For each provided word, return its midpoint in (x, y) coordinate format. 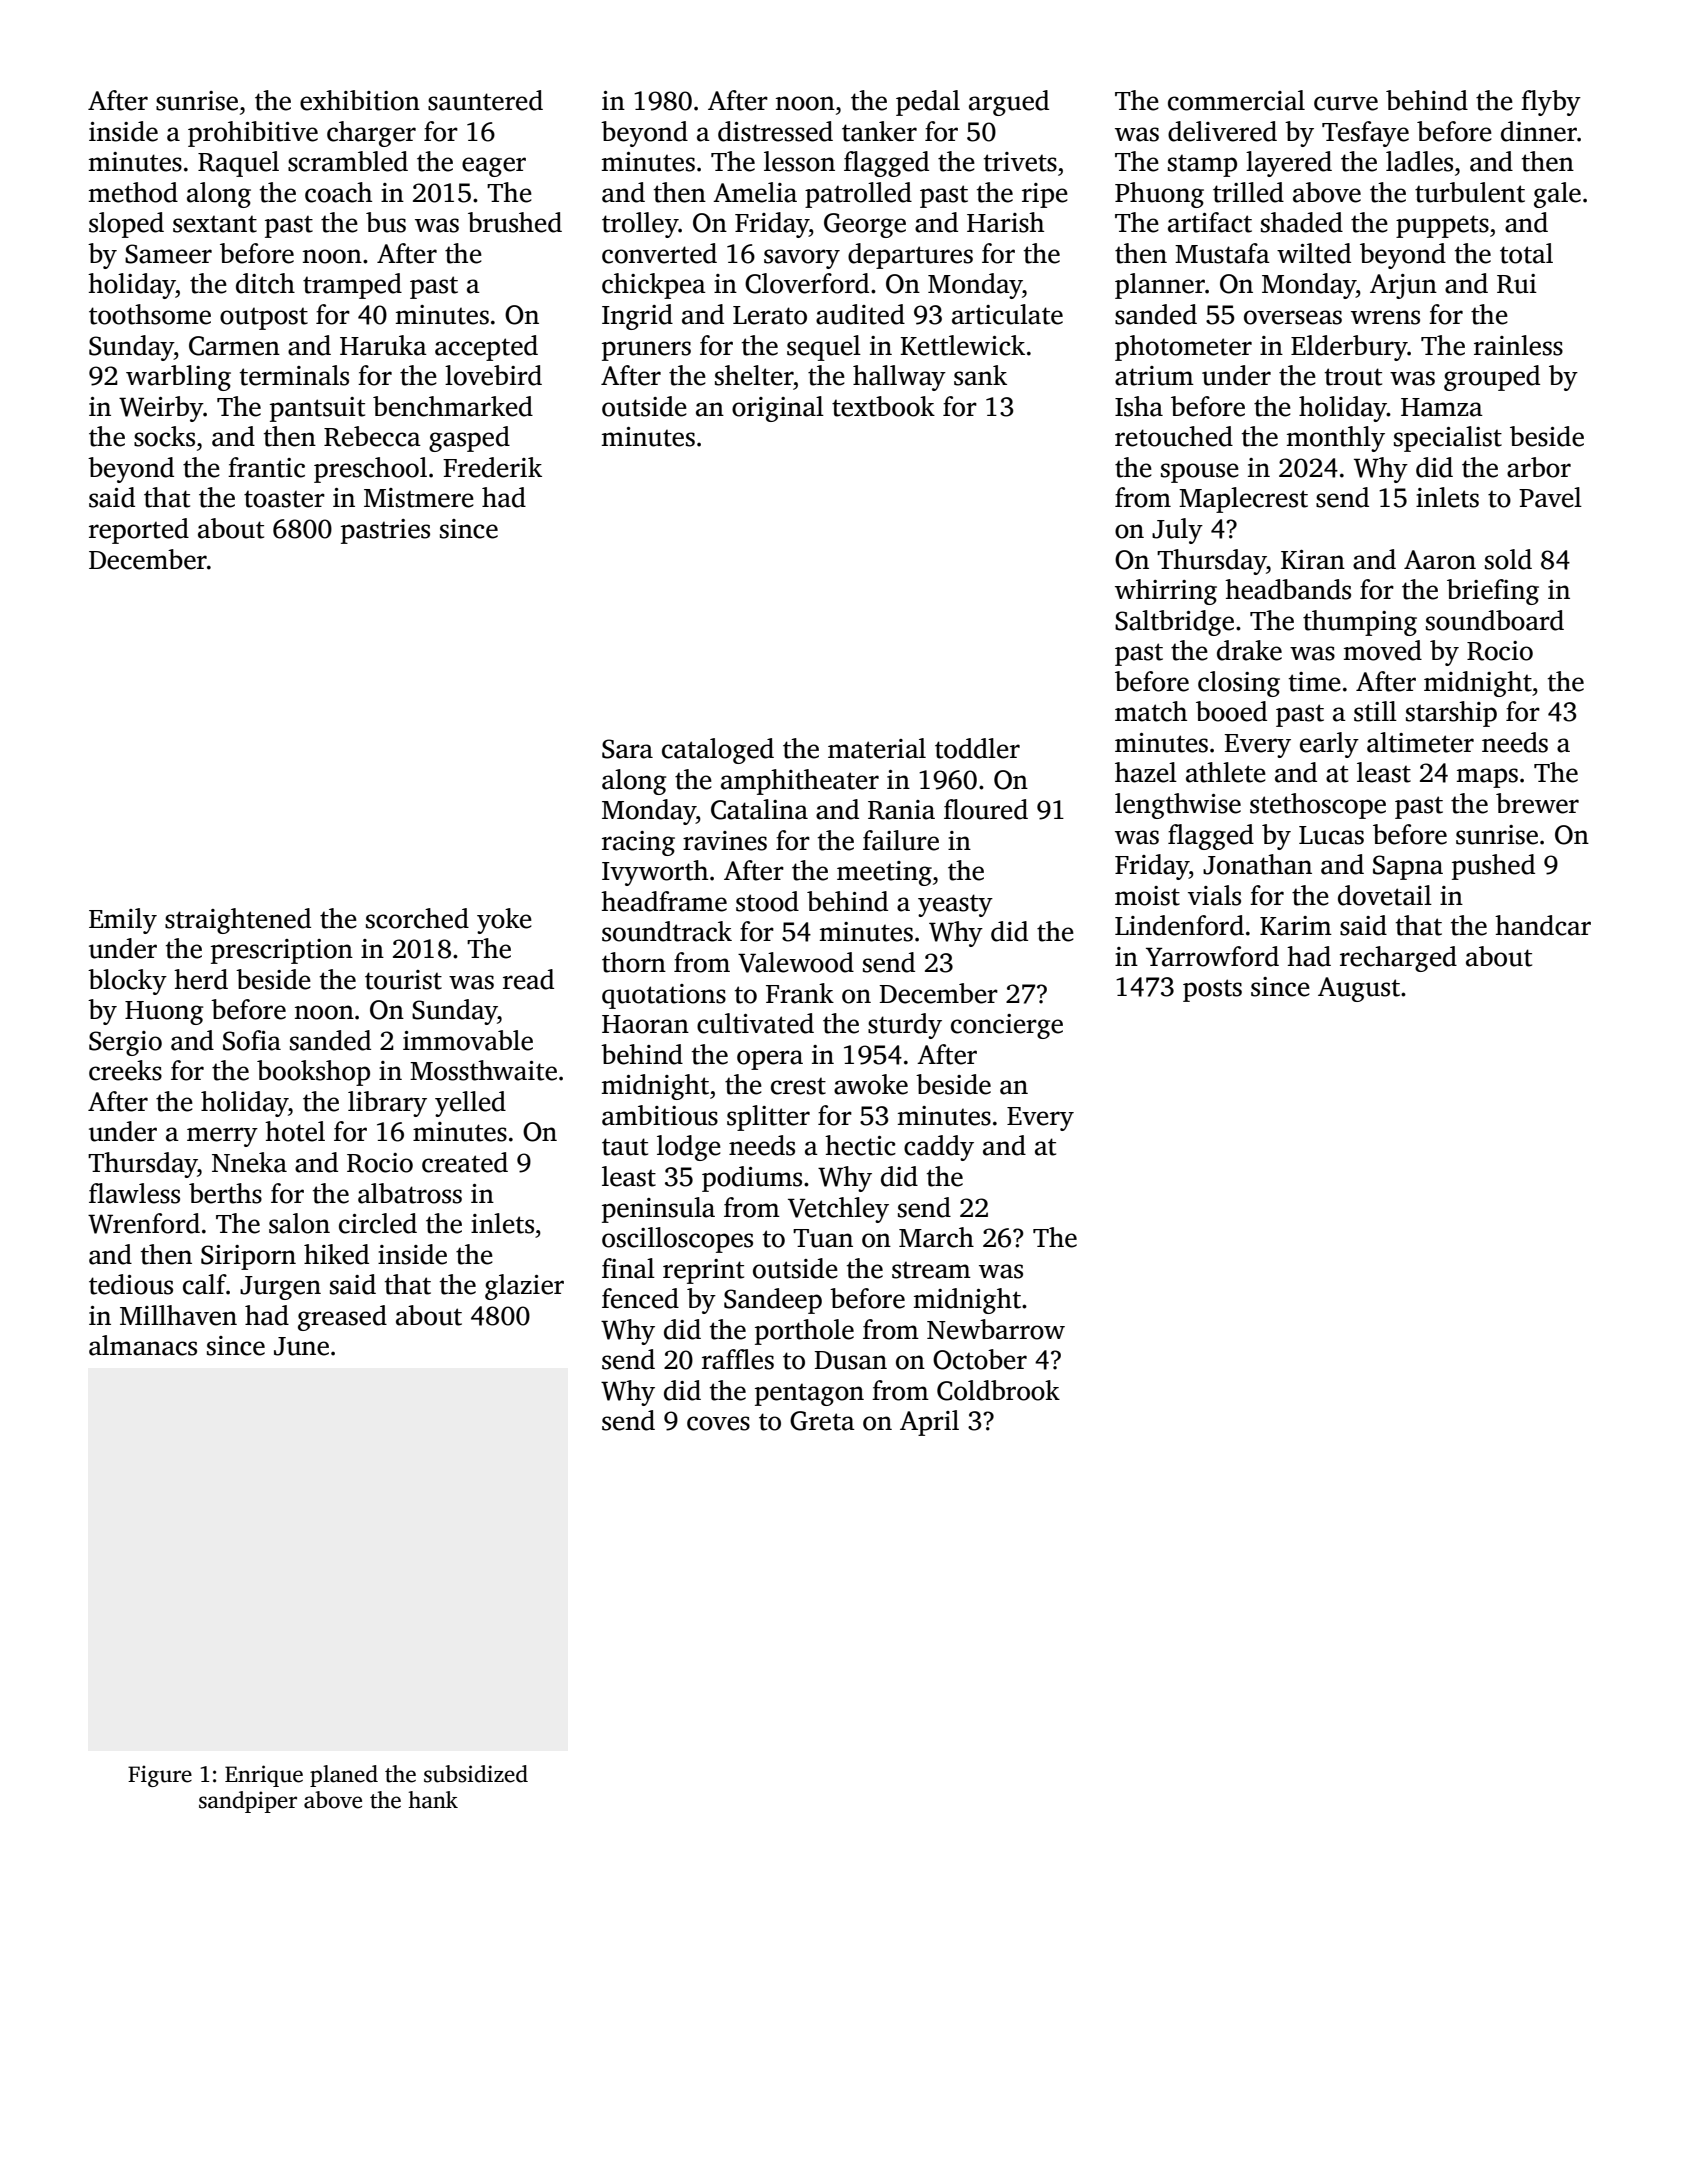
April (929, 1423)
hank (433, 1800)
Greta (822, 1421)
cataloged (718, 751)
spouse (1200, 473)
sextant (215, 224)
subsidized (476, 1774)
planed (344, 1776)
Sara (627, 749)
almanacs (143, 1345)
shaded (1302, 222)
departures (910, 256)
